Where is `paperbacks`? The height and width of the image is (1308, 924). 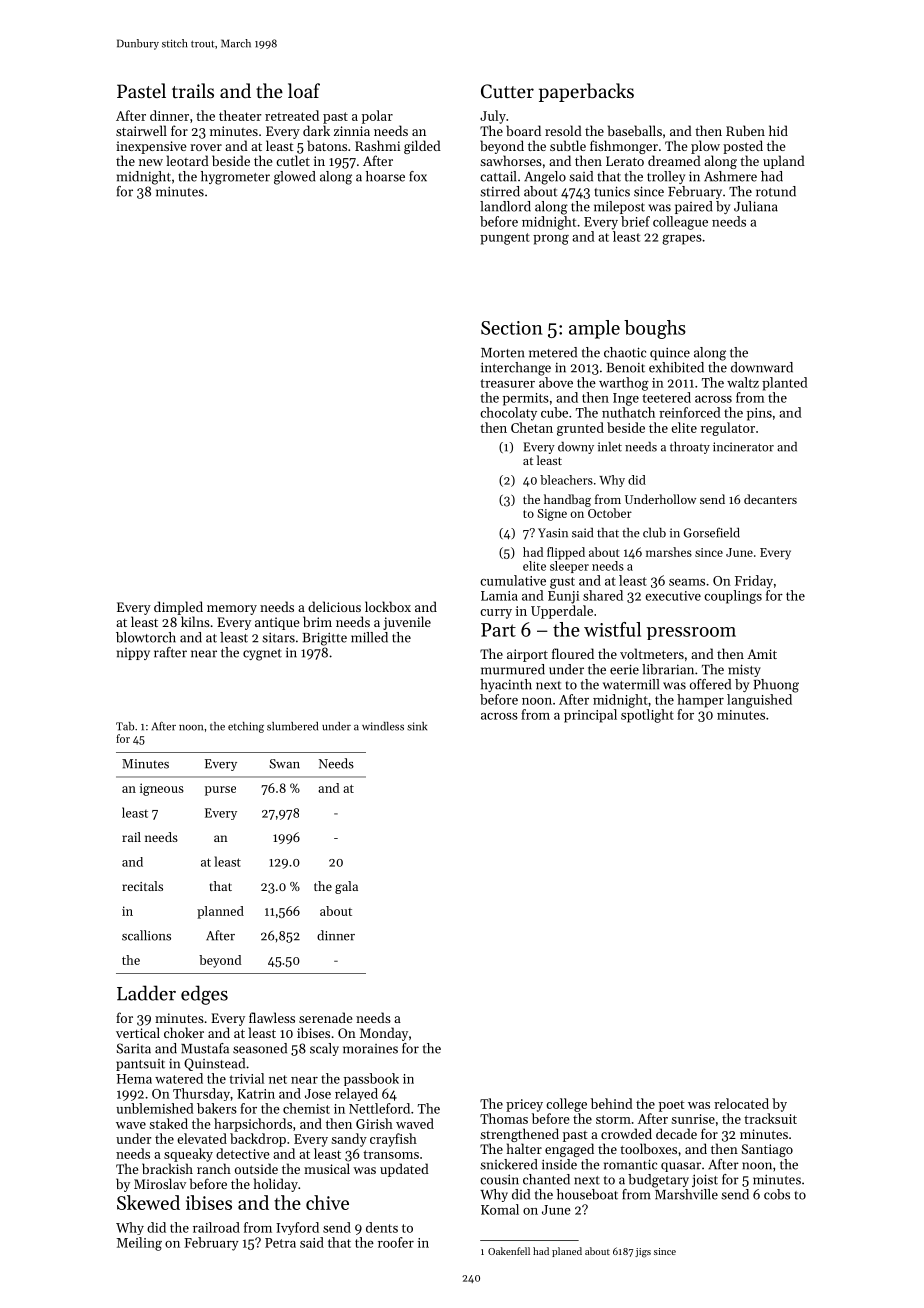
paperbacks is located at coordinates (586, 92).
